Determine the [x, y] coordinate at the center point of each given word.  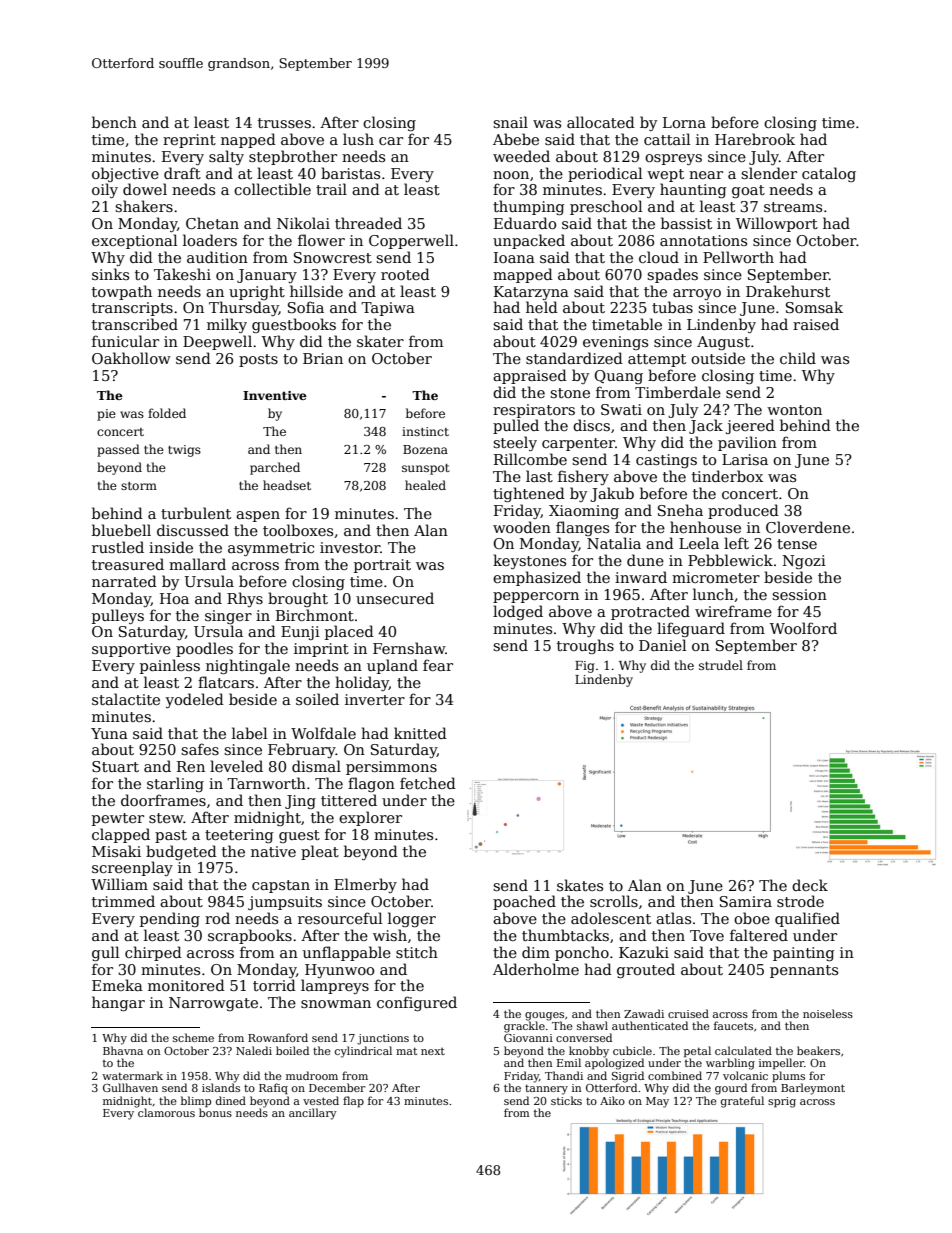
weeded [521, 156]
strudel [721, 665]
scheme [193, 1037]
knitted [420, 733]
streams [793, 207]
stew [166, 818]
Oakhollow [131, 358]
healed [425, 485]
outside [718, 358]
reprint [189, 141]
